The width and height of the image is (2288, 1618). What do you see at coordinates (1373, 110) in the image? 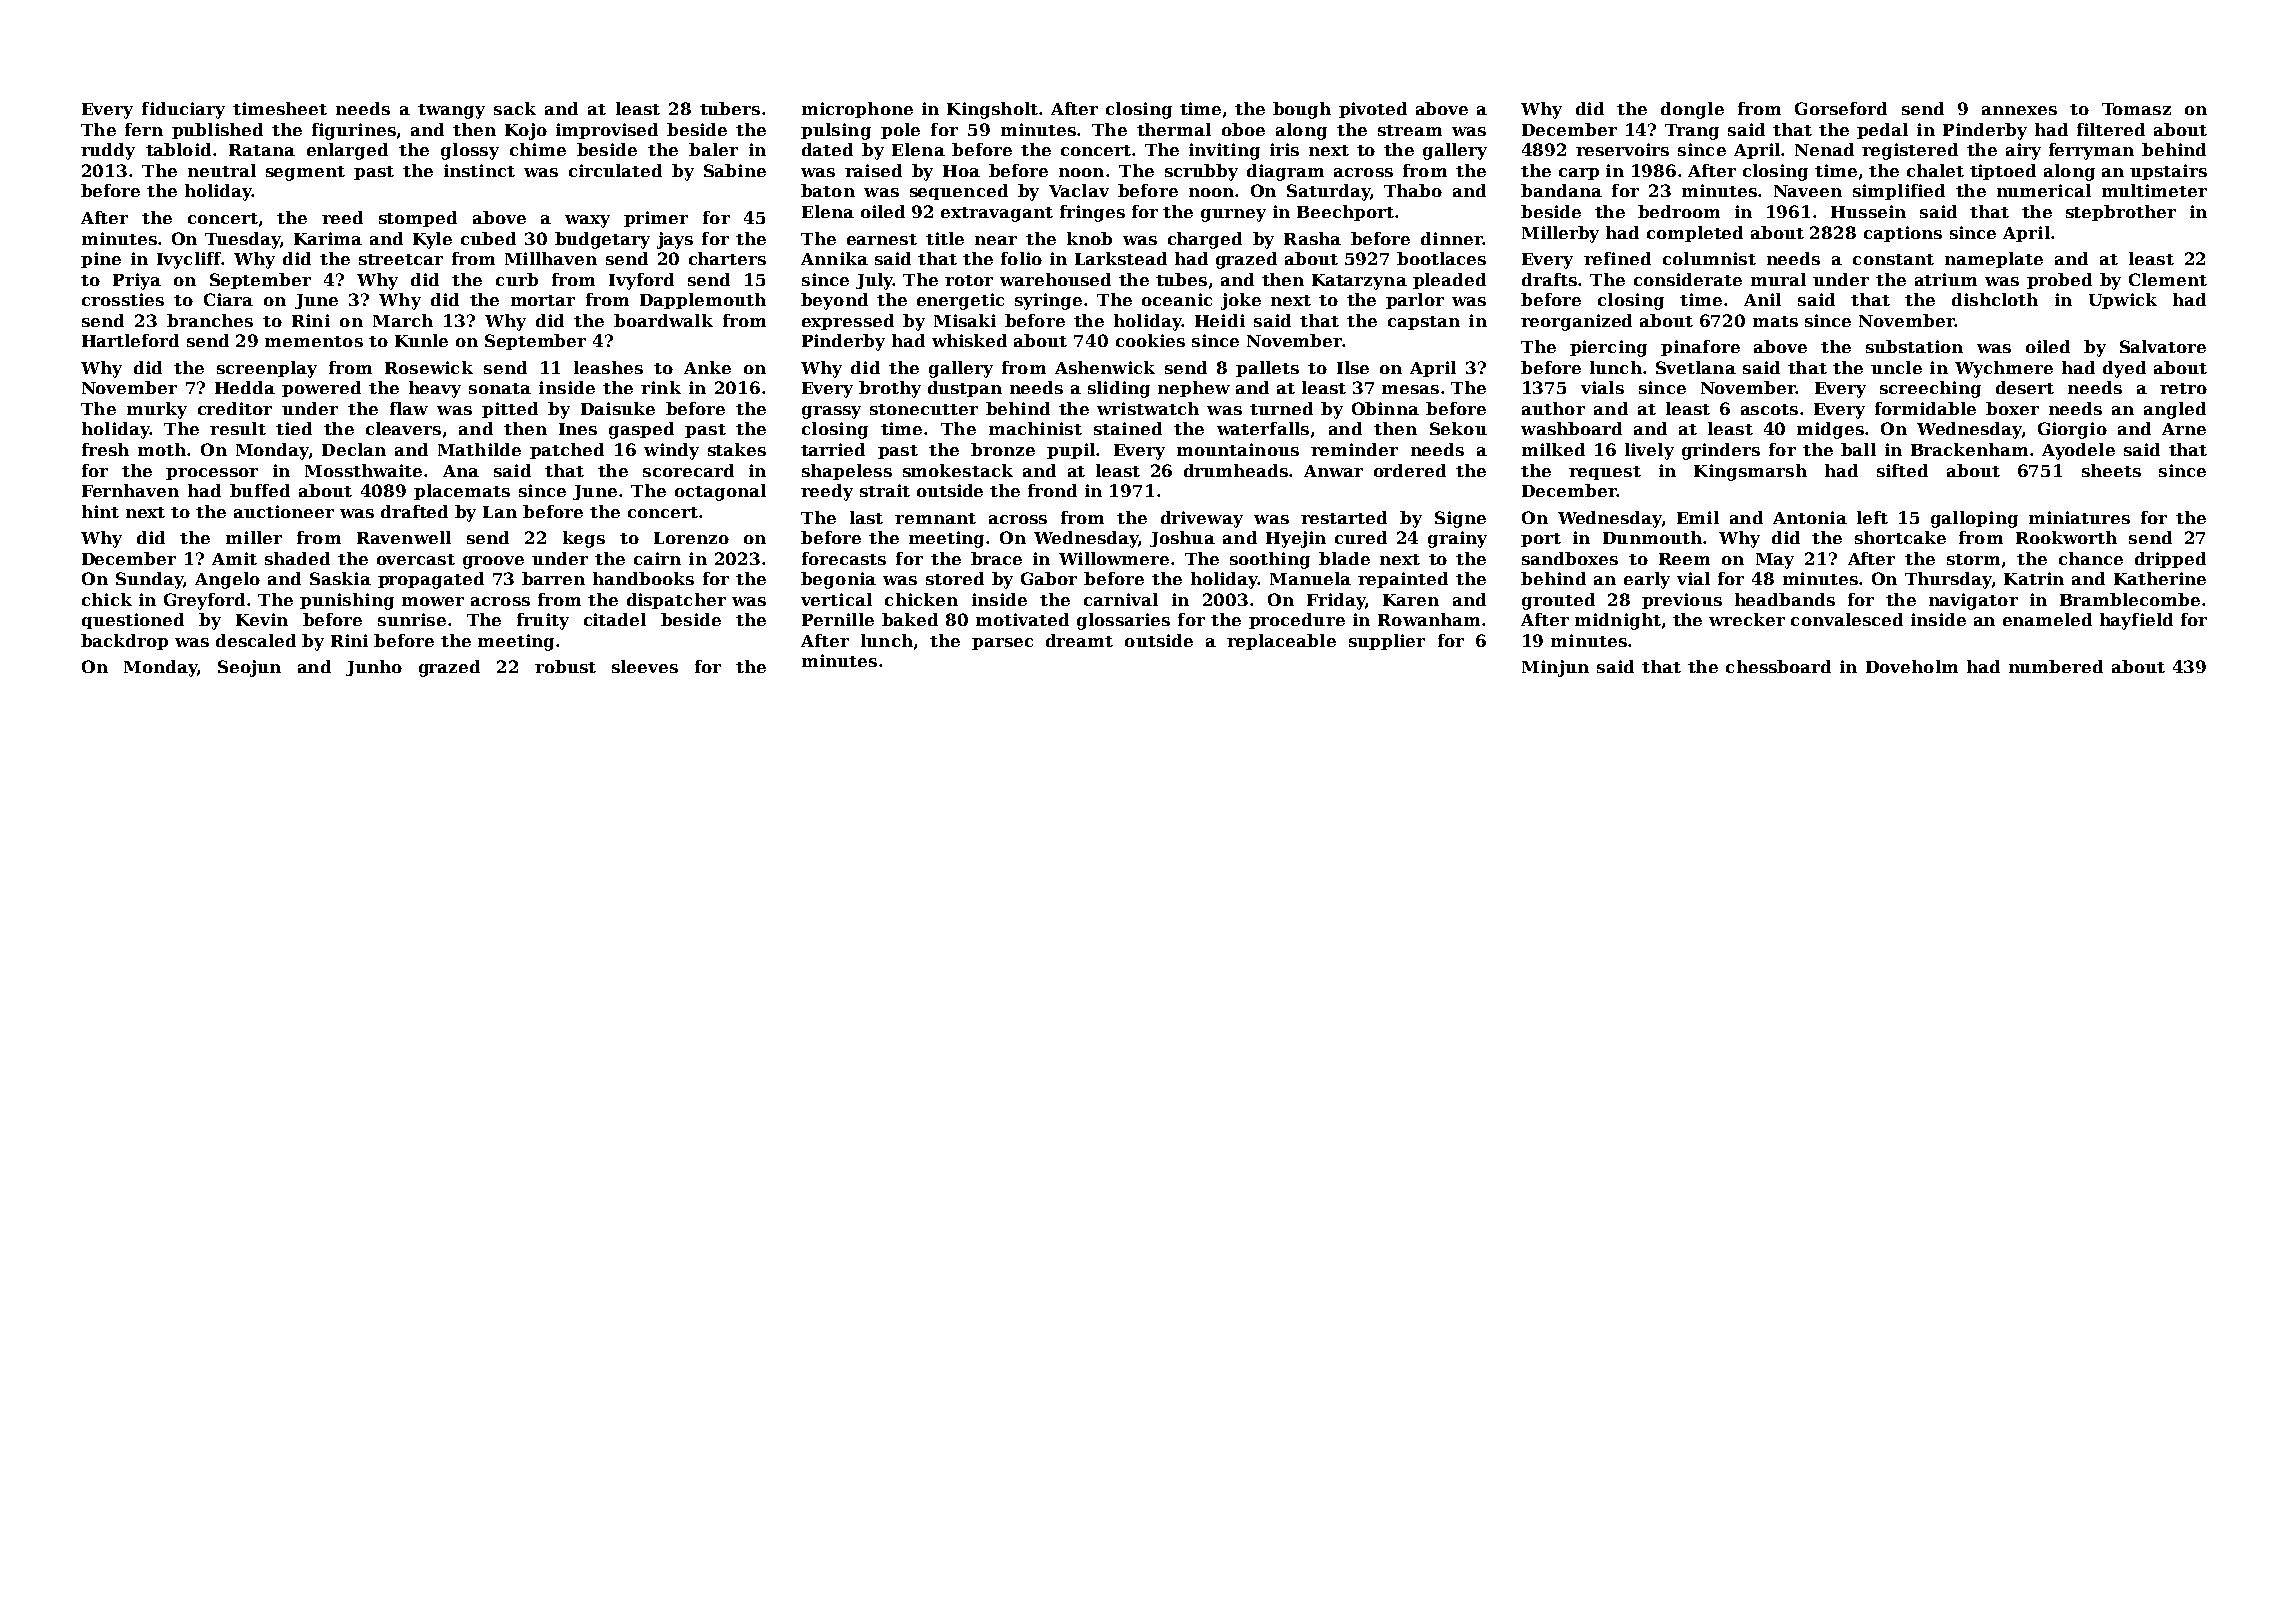
I see `pivoted` at bounding box center [1373, 110].
